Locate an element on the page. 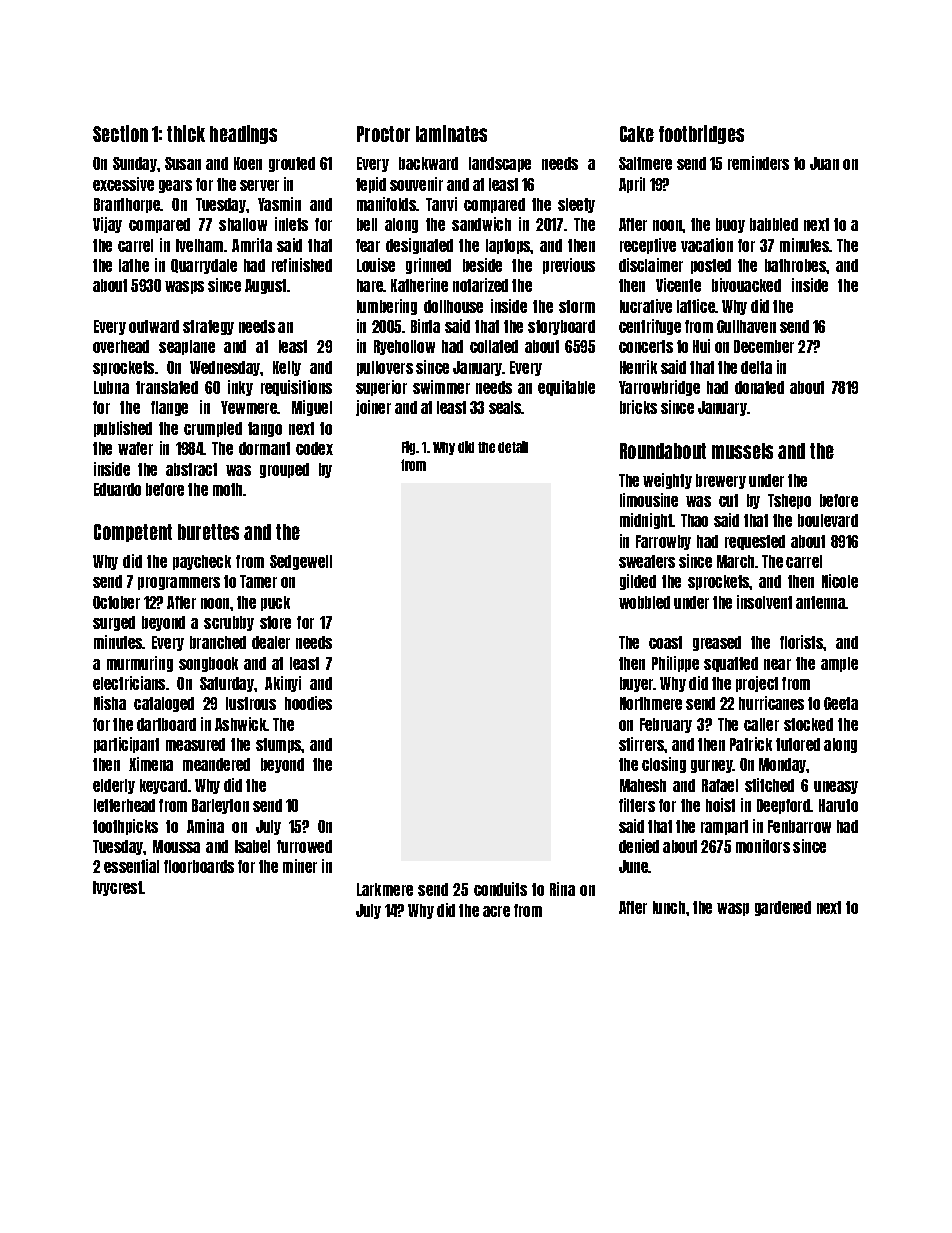 This page has height=1233, width=952. joiner is located at coordinates (373, 408).
